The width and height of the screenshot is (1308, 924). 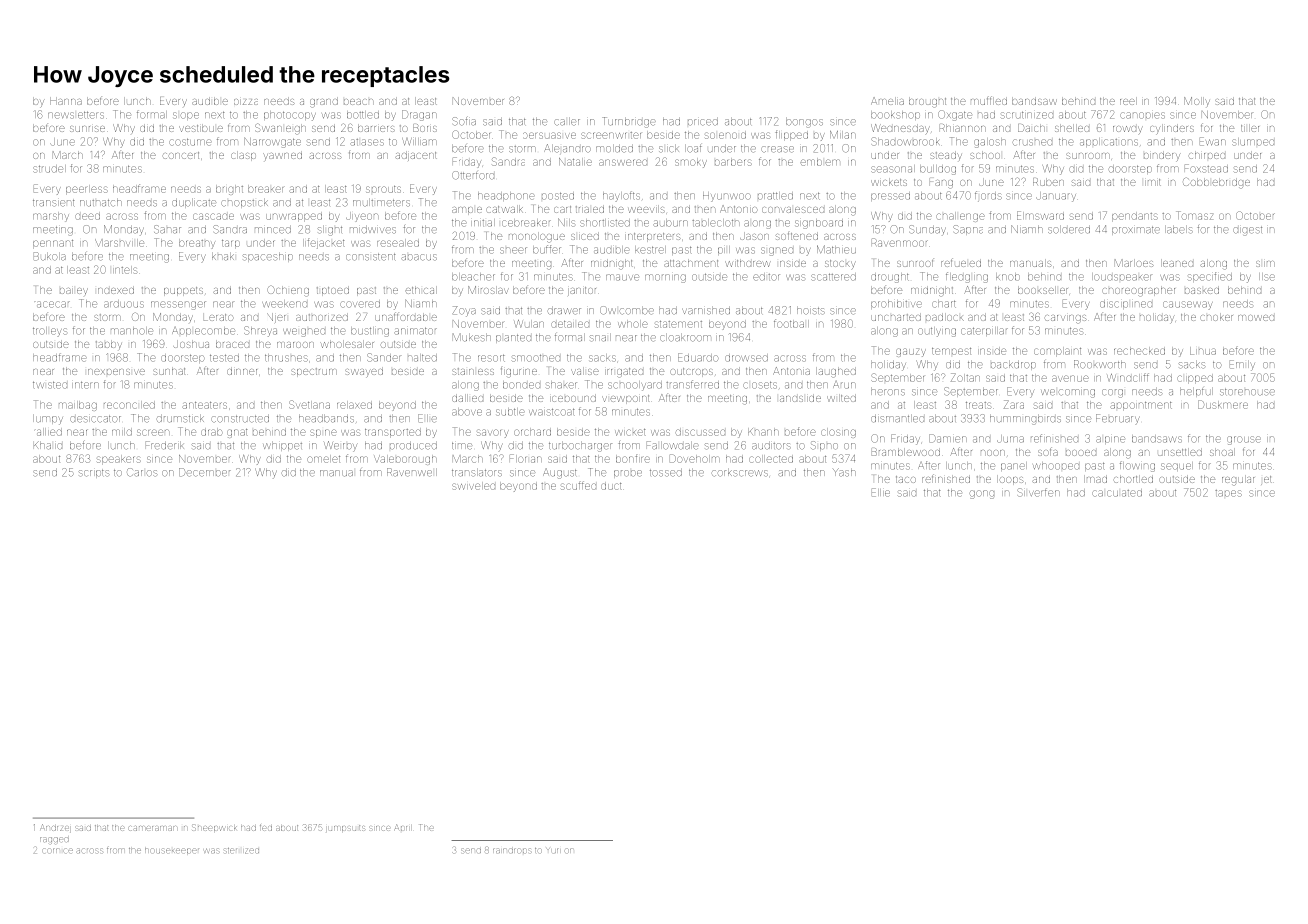 I want to click on gong, so click(x=981, y=494).
